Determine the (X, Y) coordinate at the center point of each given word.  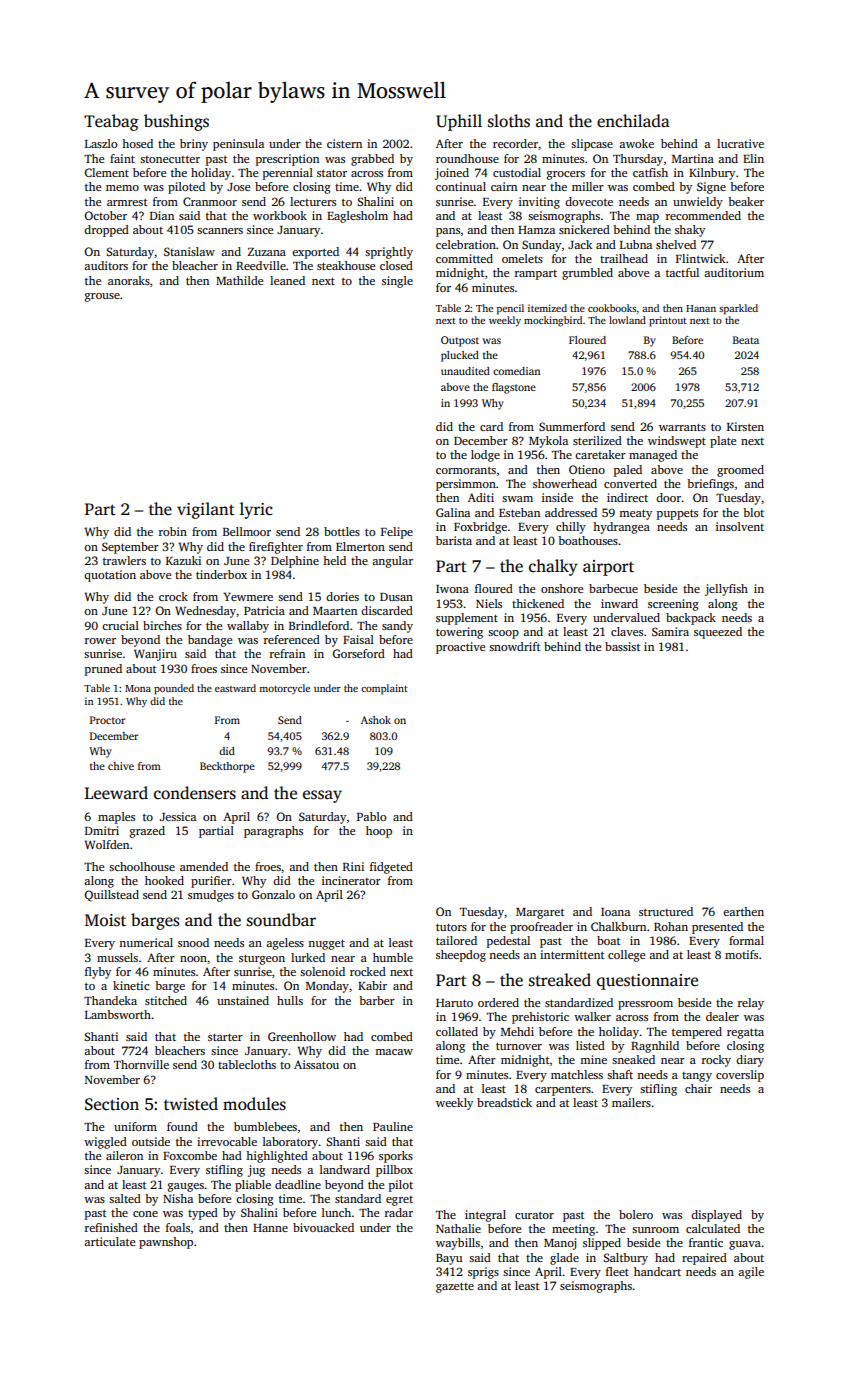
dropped (106, 231)
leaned (287, 280)
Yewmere (248, 596)
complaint (384, 689)
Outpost (460, 341)
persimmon (466, 485)
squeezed (718, 633)
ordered (498, 1002)
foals (178, 1227)
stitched (166, 1000)
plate (723, 442)
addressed (571, 512)
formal (746, 940)
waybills (458, 1244)
